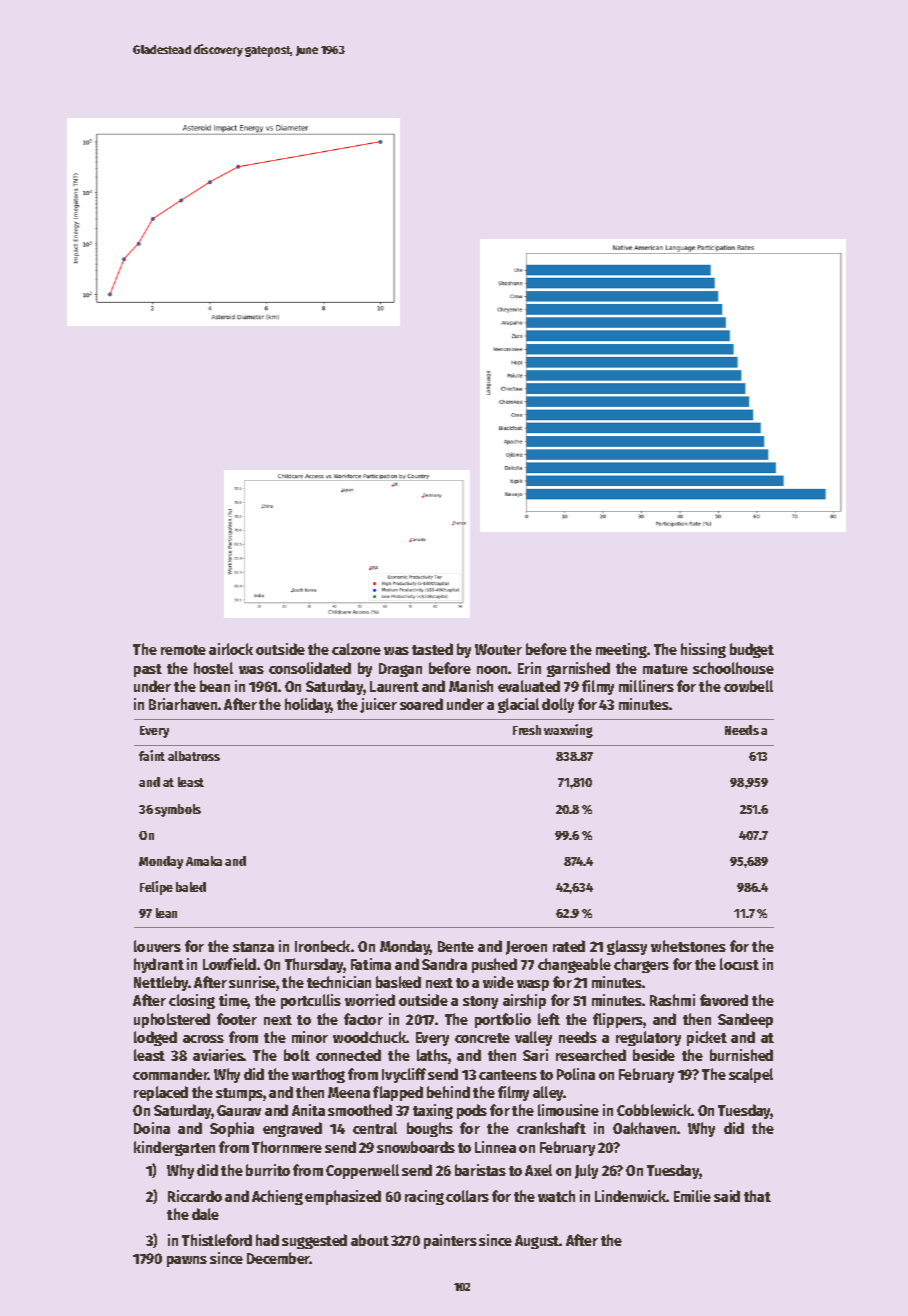 This screenshot has height=1316, width=908. Describe the element at coordinates (166, 913) in the screenshot. I see `lean` at that location.
